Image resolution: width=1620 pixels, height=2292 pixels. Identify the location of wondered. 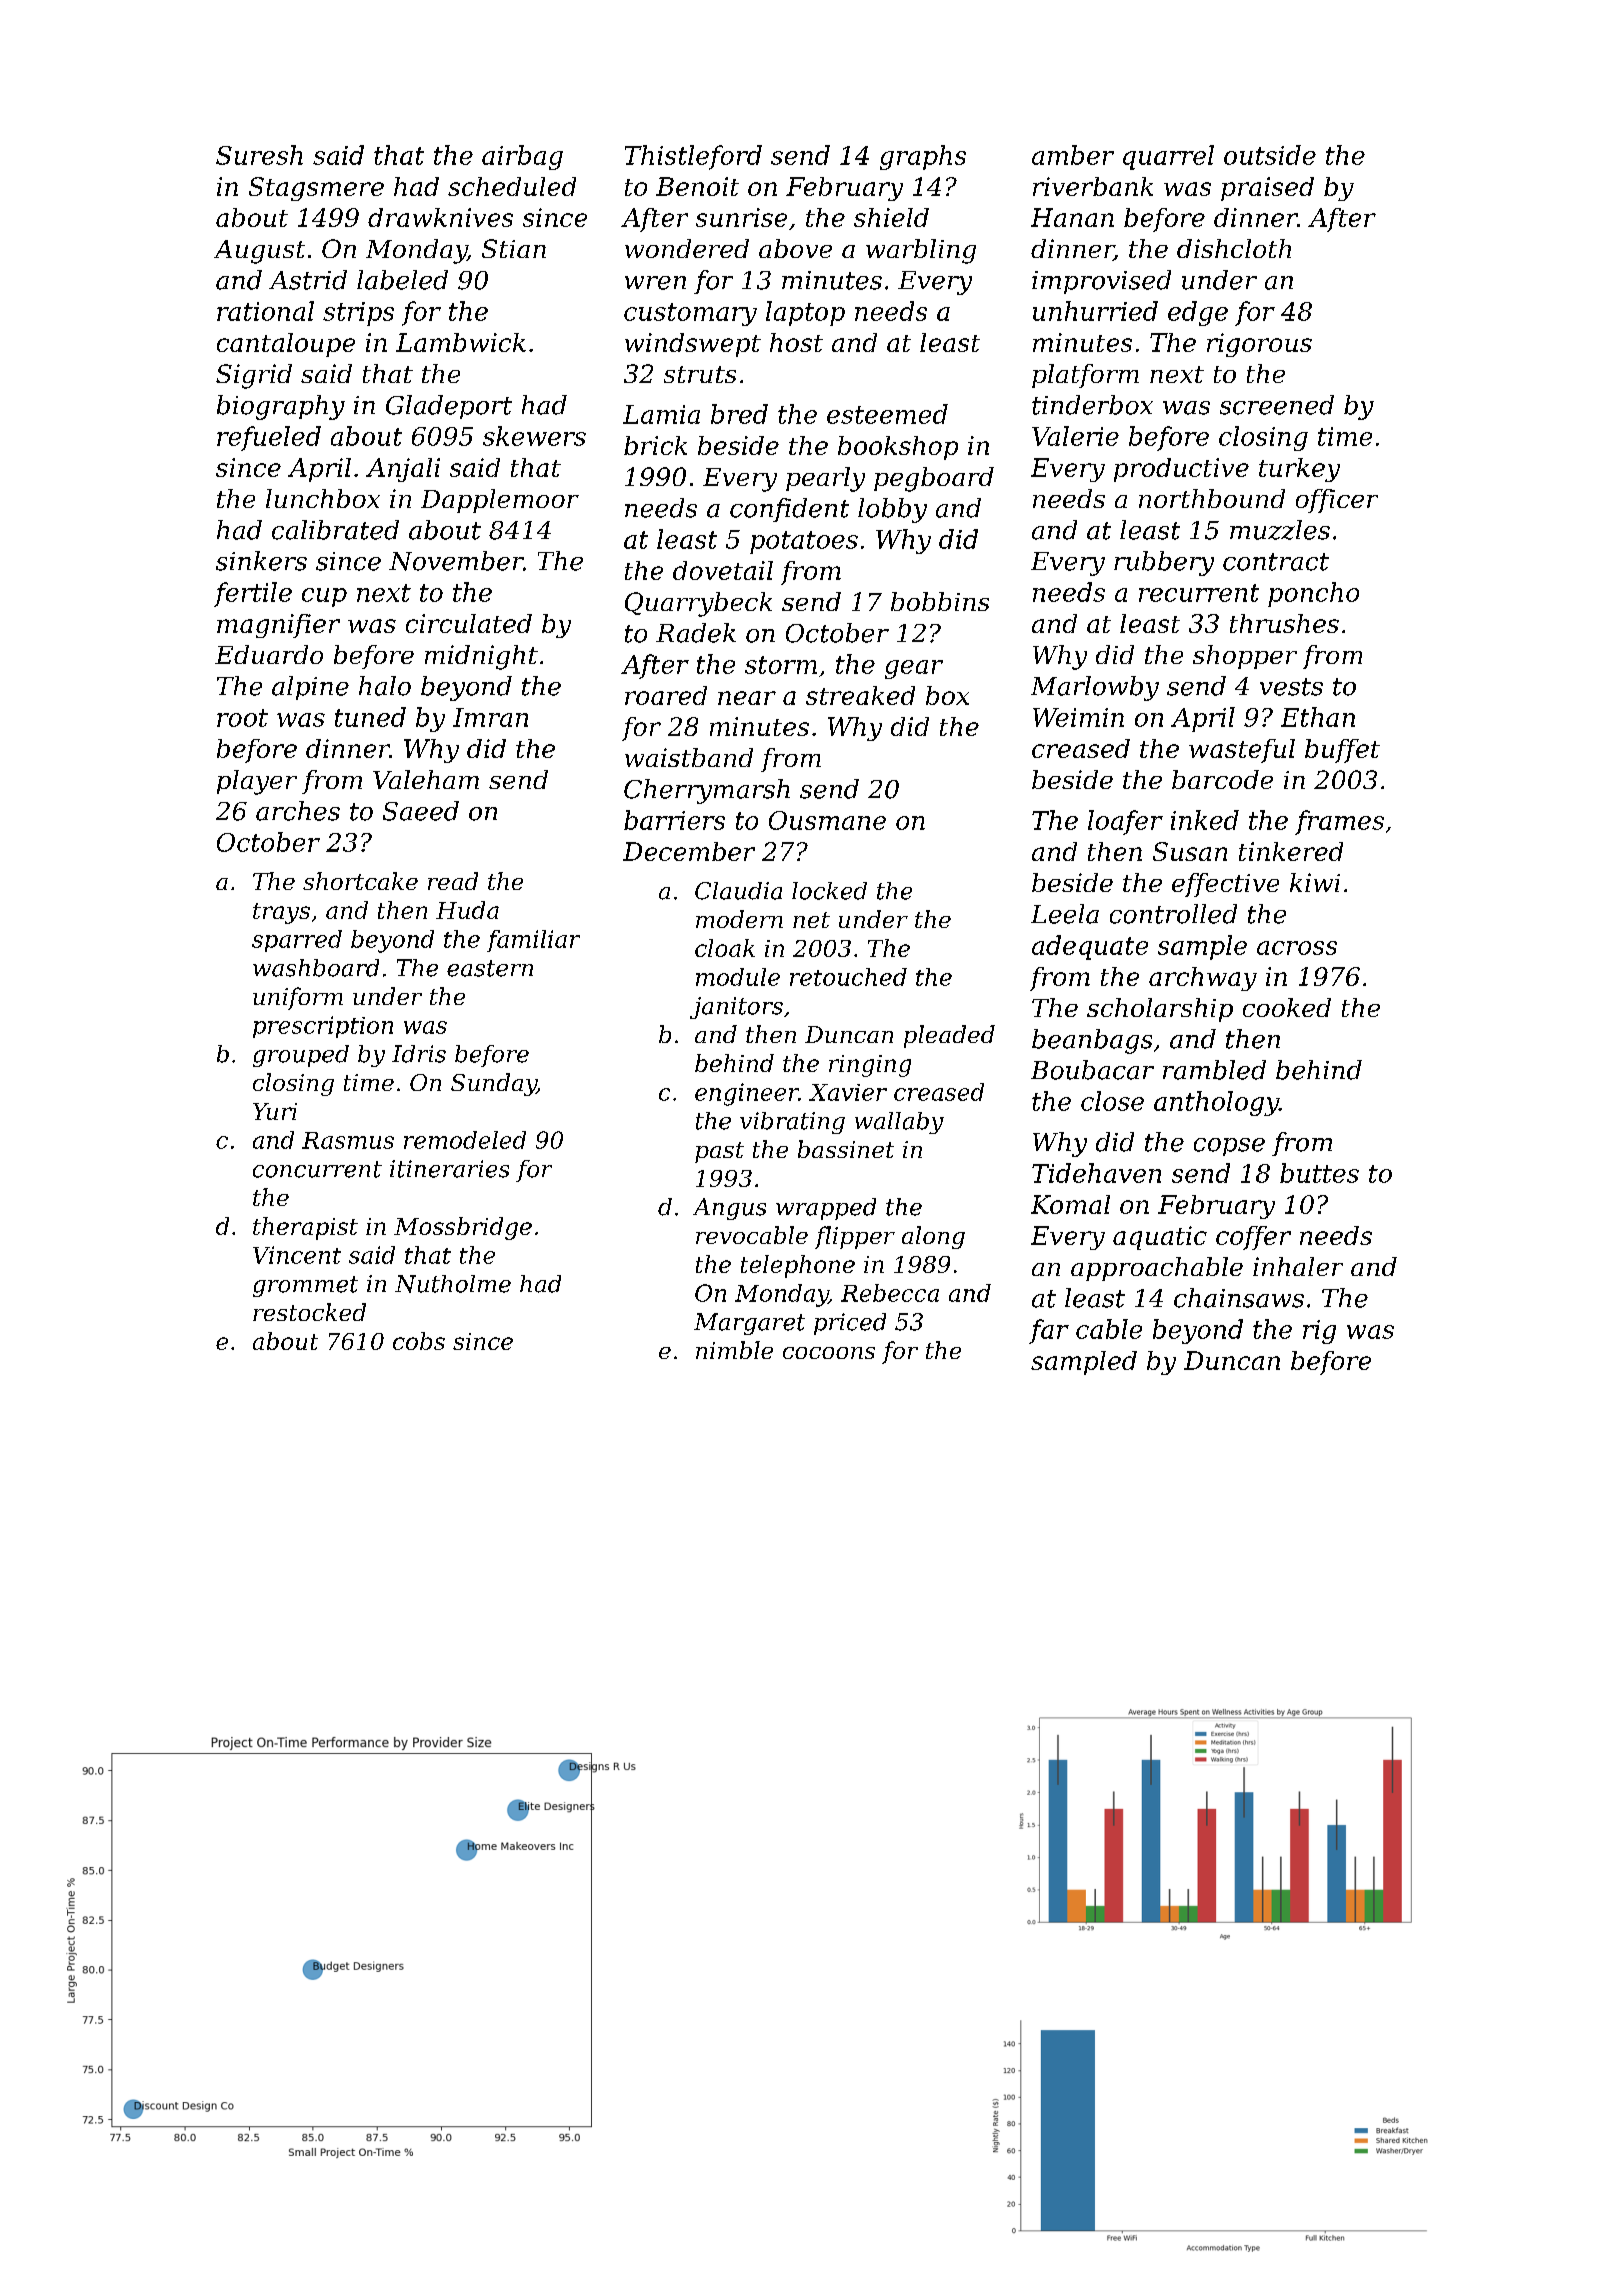
(687, 248).
